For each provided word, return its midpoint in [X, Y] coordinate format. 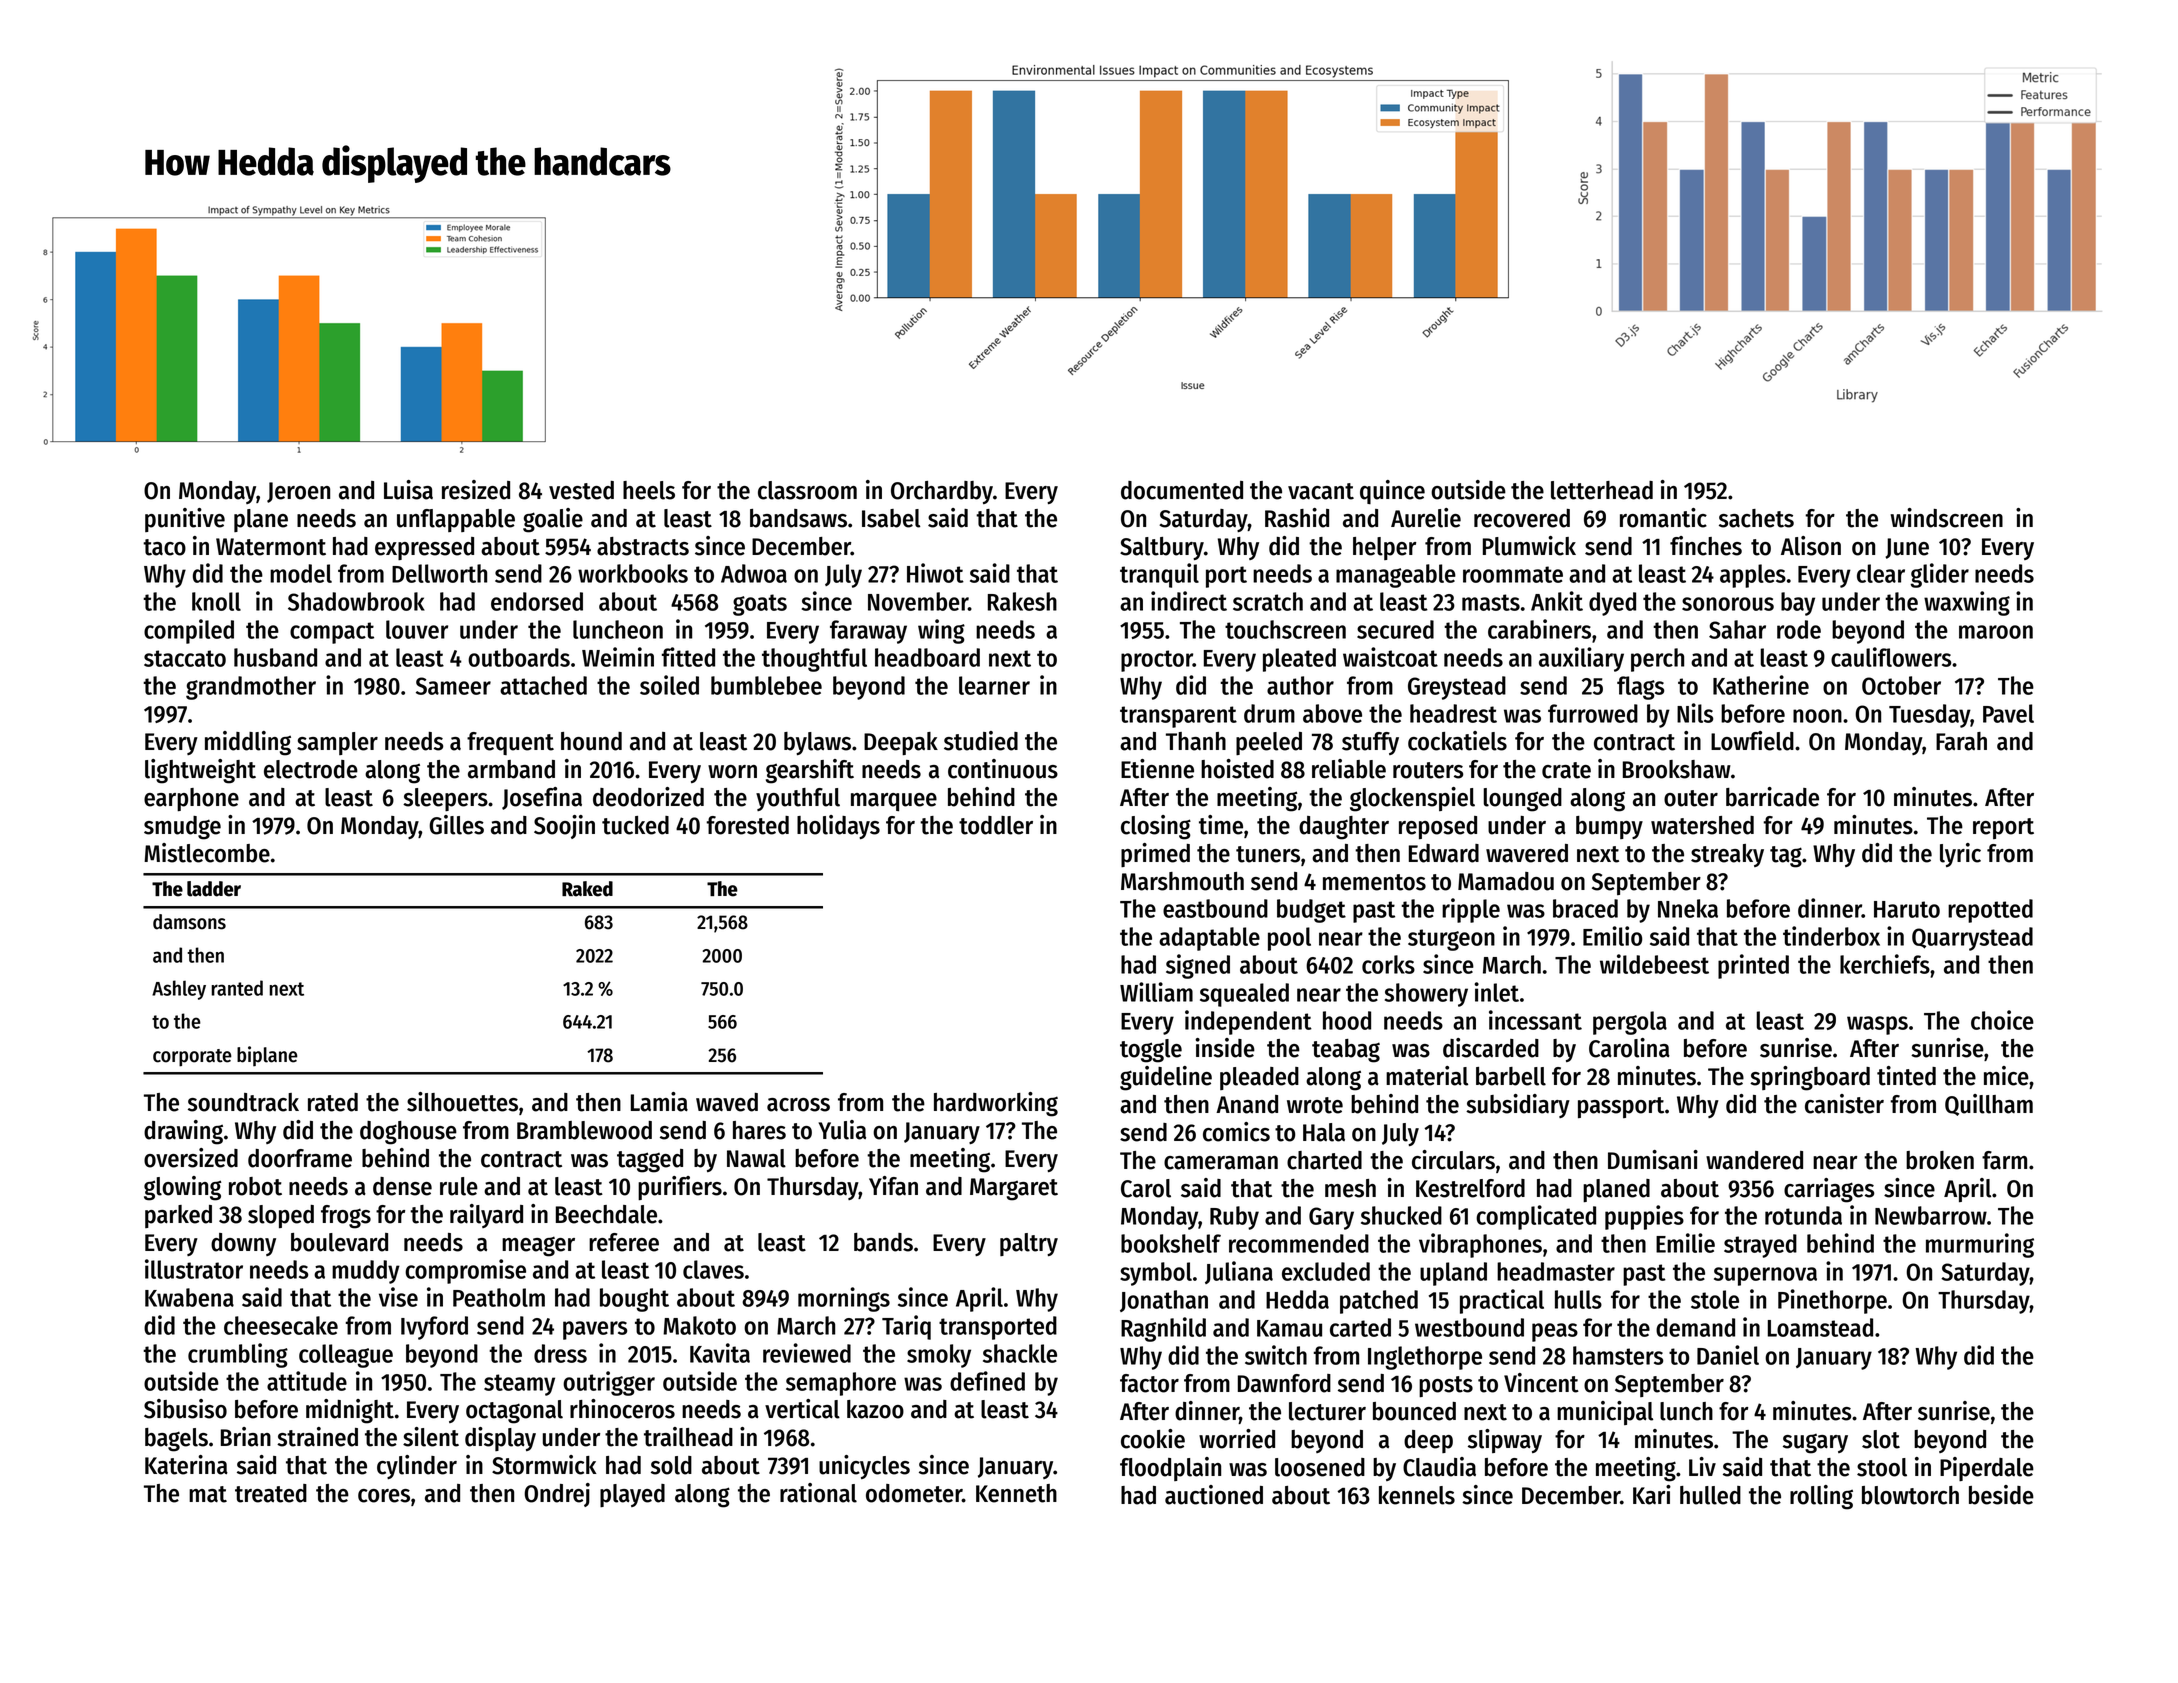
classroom [807, 490]
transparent [1178, 717]
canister [1844, 1104]
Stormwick [544, 1465]
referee [624, 1242]
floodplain [1170, 1469]
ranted [237, 988]
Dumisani [1653, 1160]
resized [476, 490]
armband [511, 769]
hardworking [996, 1104]
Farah [1961, 741]
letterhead [1602, 490]
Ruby [1234, 1218]
